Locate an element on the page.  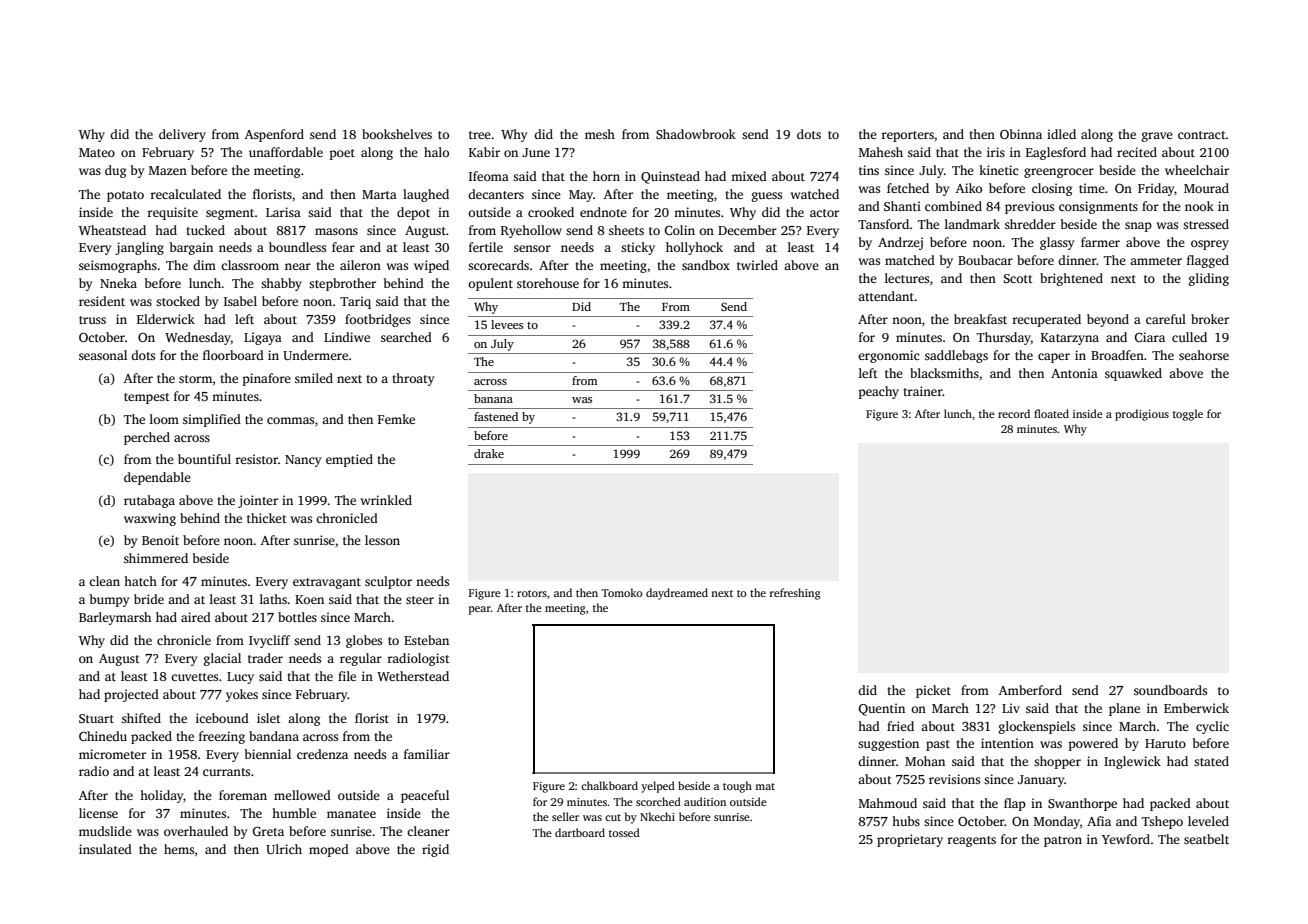
bookshelves is located at coordinates (397, 134).
